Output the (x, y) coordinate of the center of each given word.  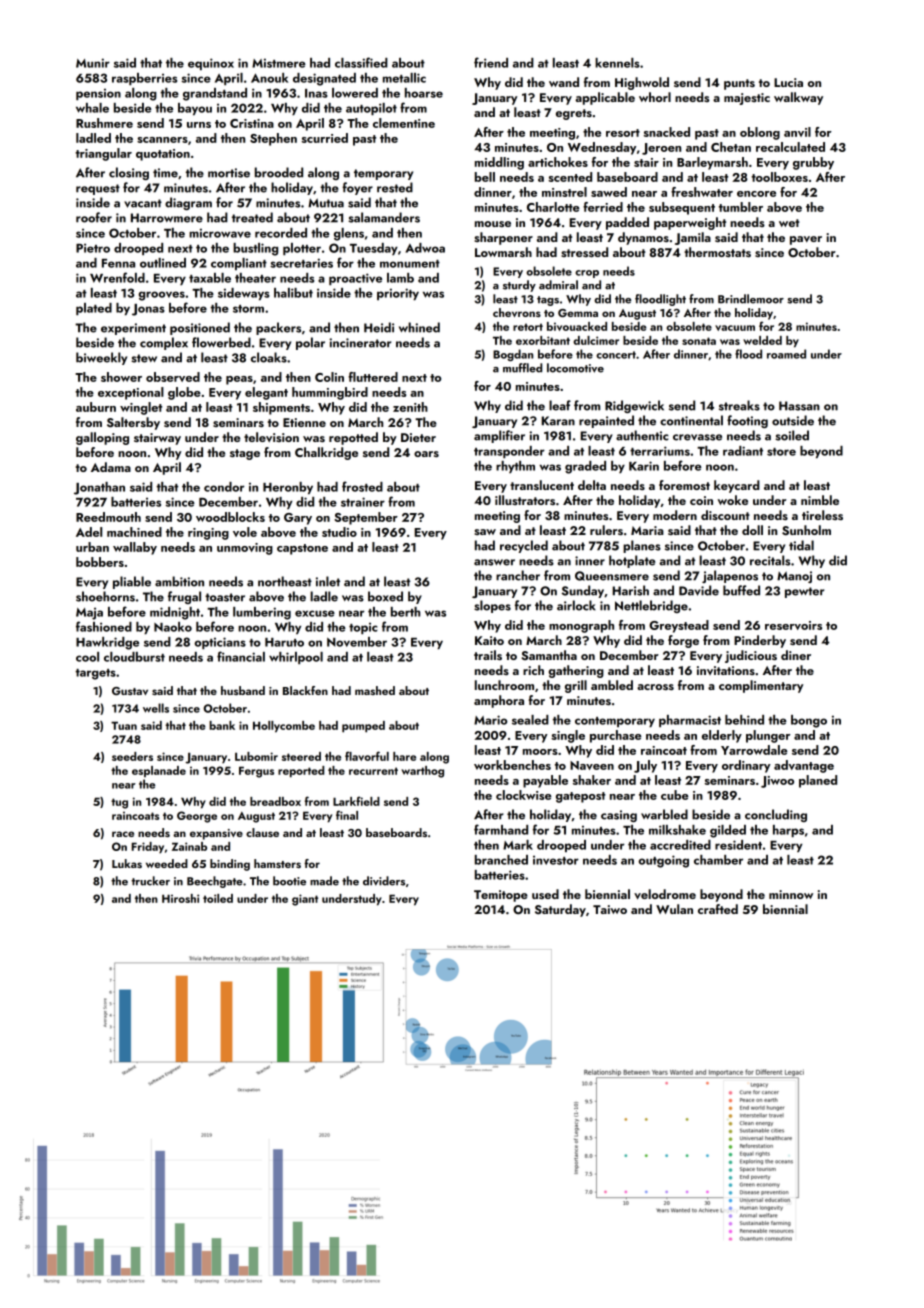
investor (556, 860)
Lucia (788, 82)
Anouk (269, 78)
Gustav (130, 691)
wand (564, 82)
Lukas (127, 863)
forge (683, 641)
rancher (518, 575)
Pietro (93, 248)
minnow (791, 894)
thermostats (717, 252)
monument (410, 264)
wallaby (135, 548)
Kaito (489, 640)
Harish (630, 590)
